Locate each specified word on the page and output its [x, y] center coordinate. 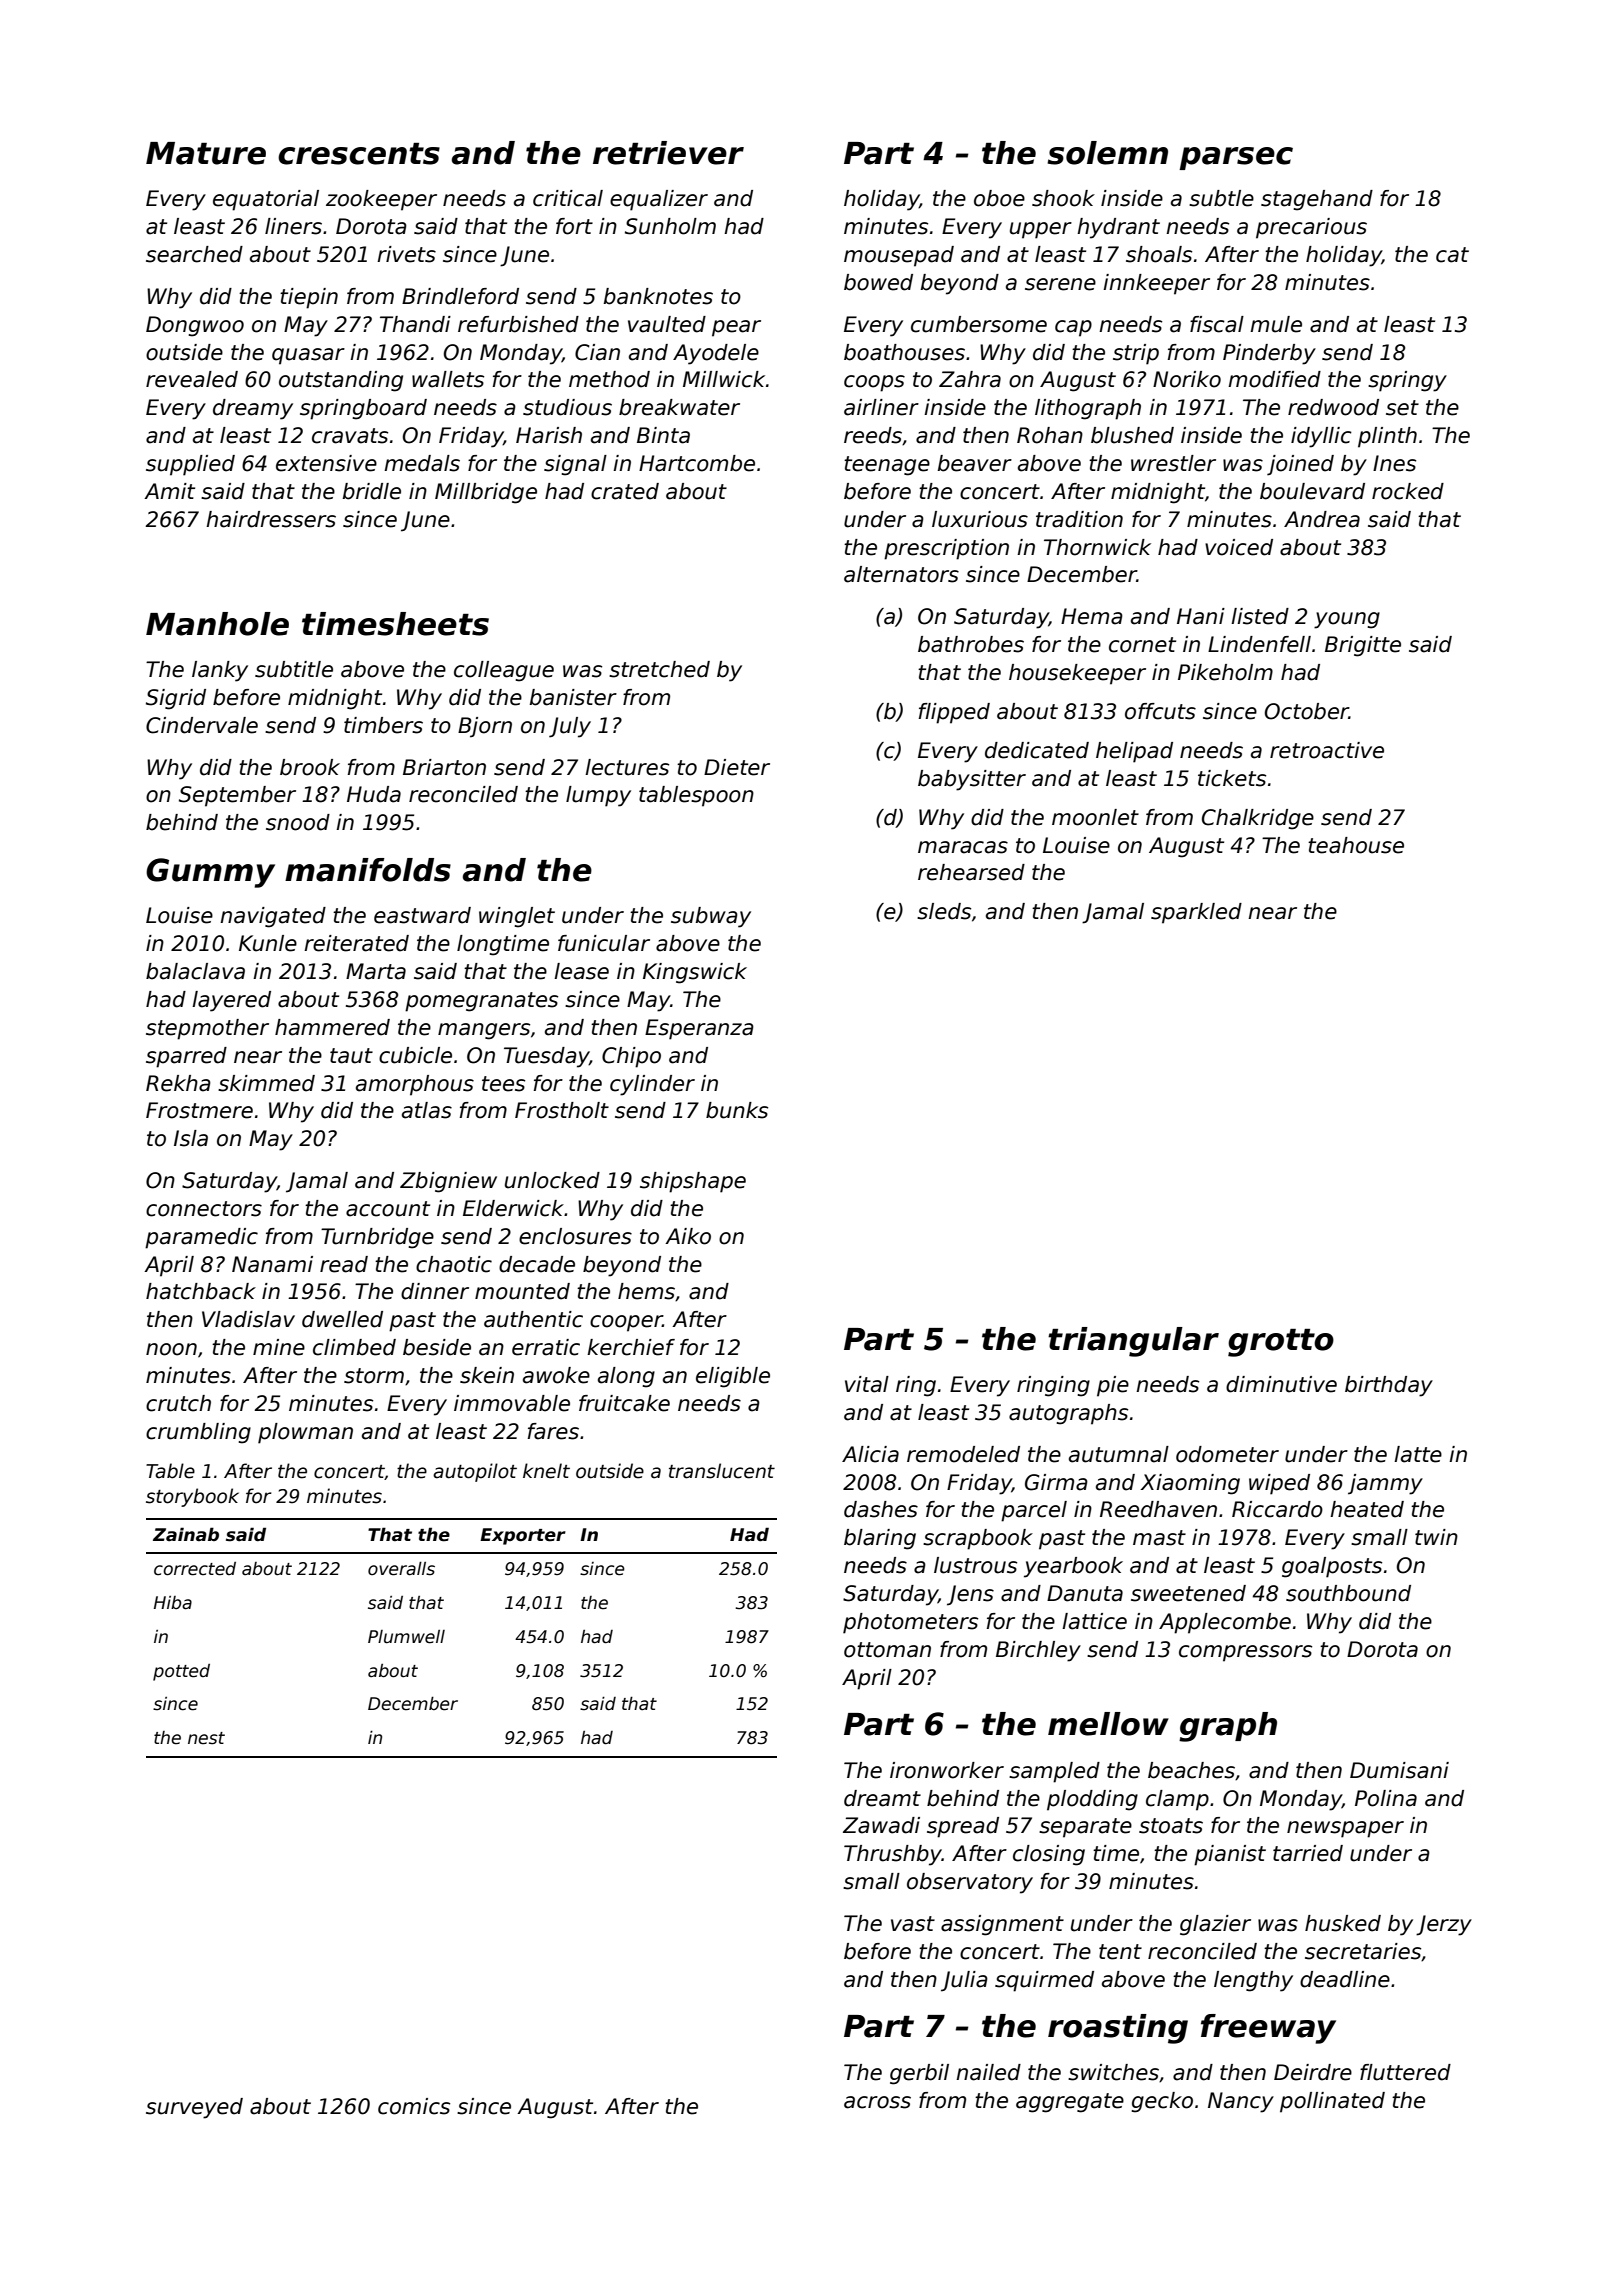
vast [913, 1924]
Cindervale [202, 725]
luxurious [980, 519]
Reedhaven [1158, 1509]
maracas [963, 847]
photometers [910, 1623]
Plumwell [406, 1637]
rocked [1408, 491]
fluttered [1405, 2072]
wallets [448, 379]
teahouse [1356, 845]
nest [206, 1738]
